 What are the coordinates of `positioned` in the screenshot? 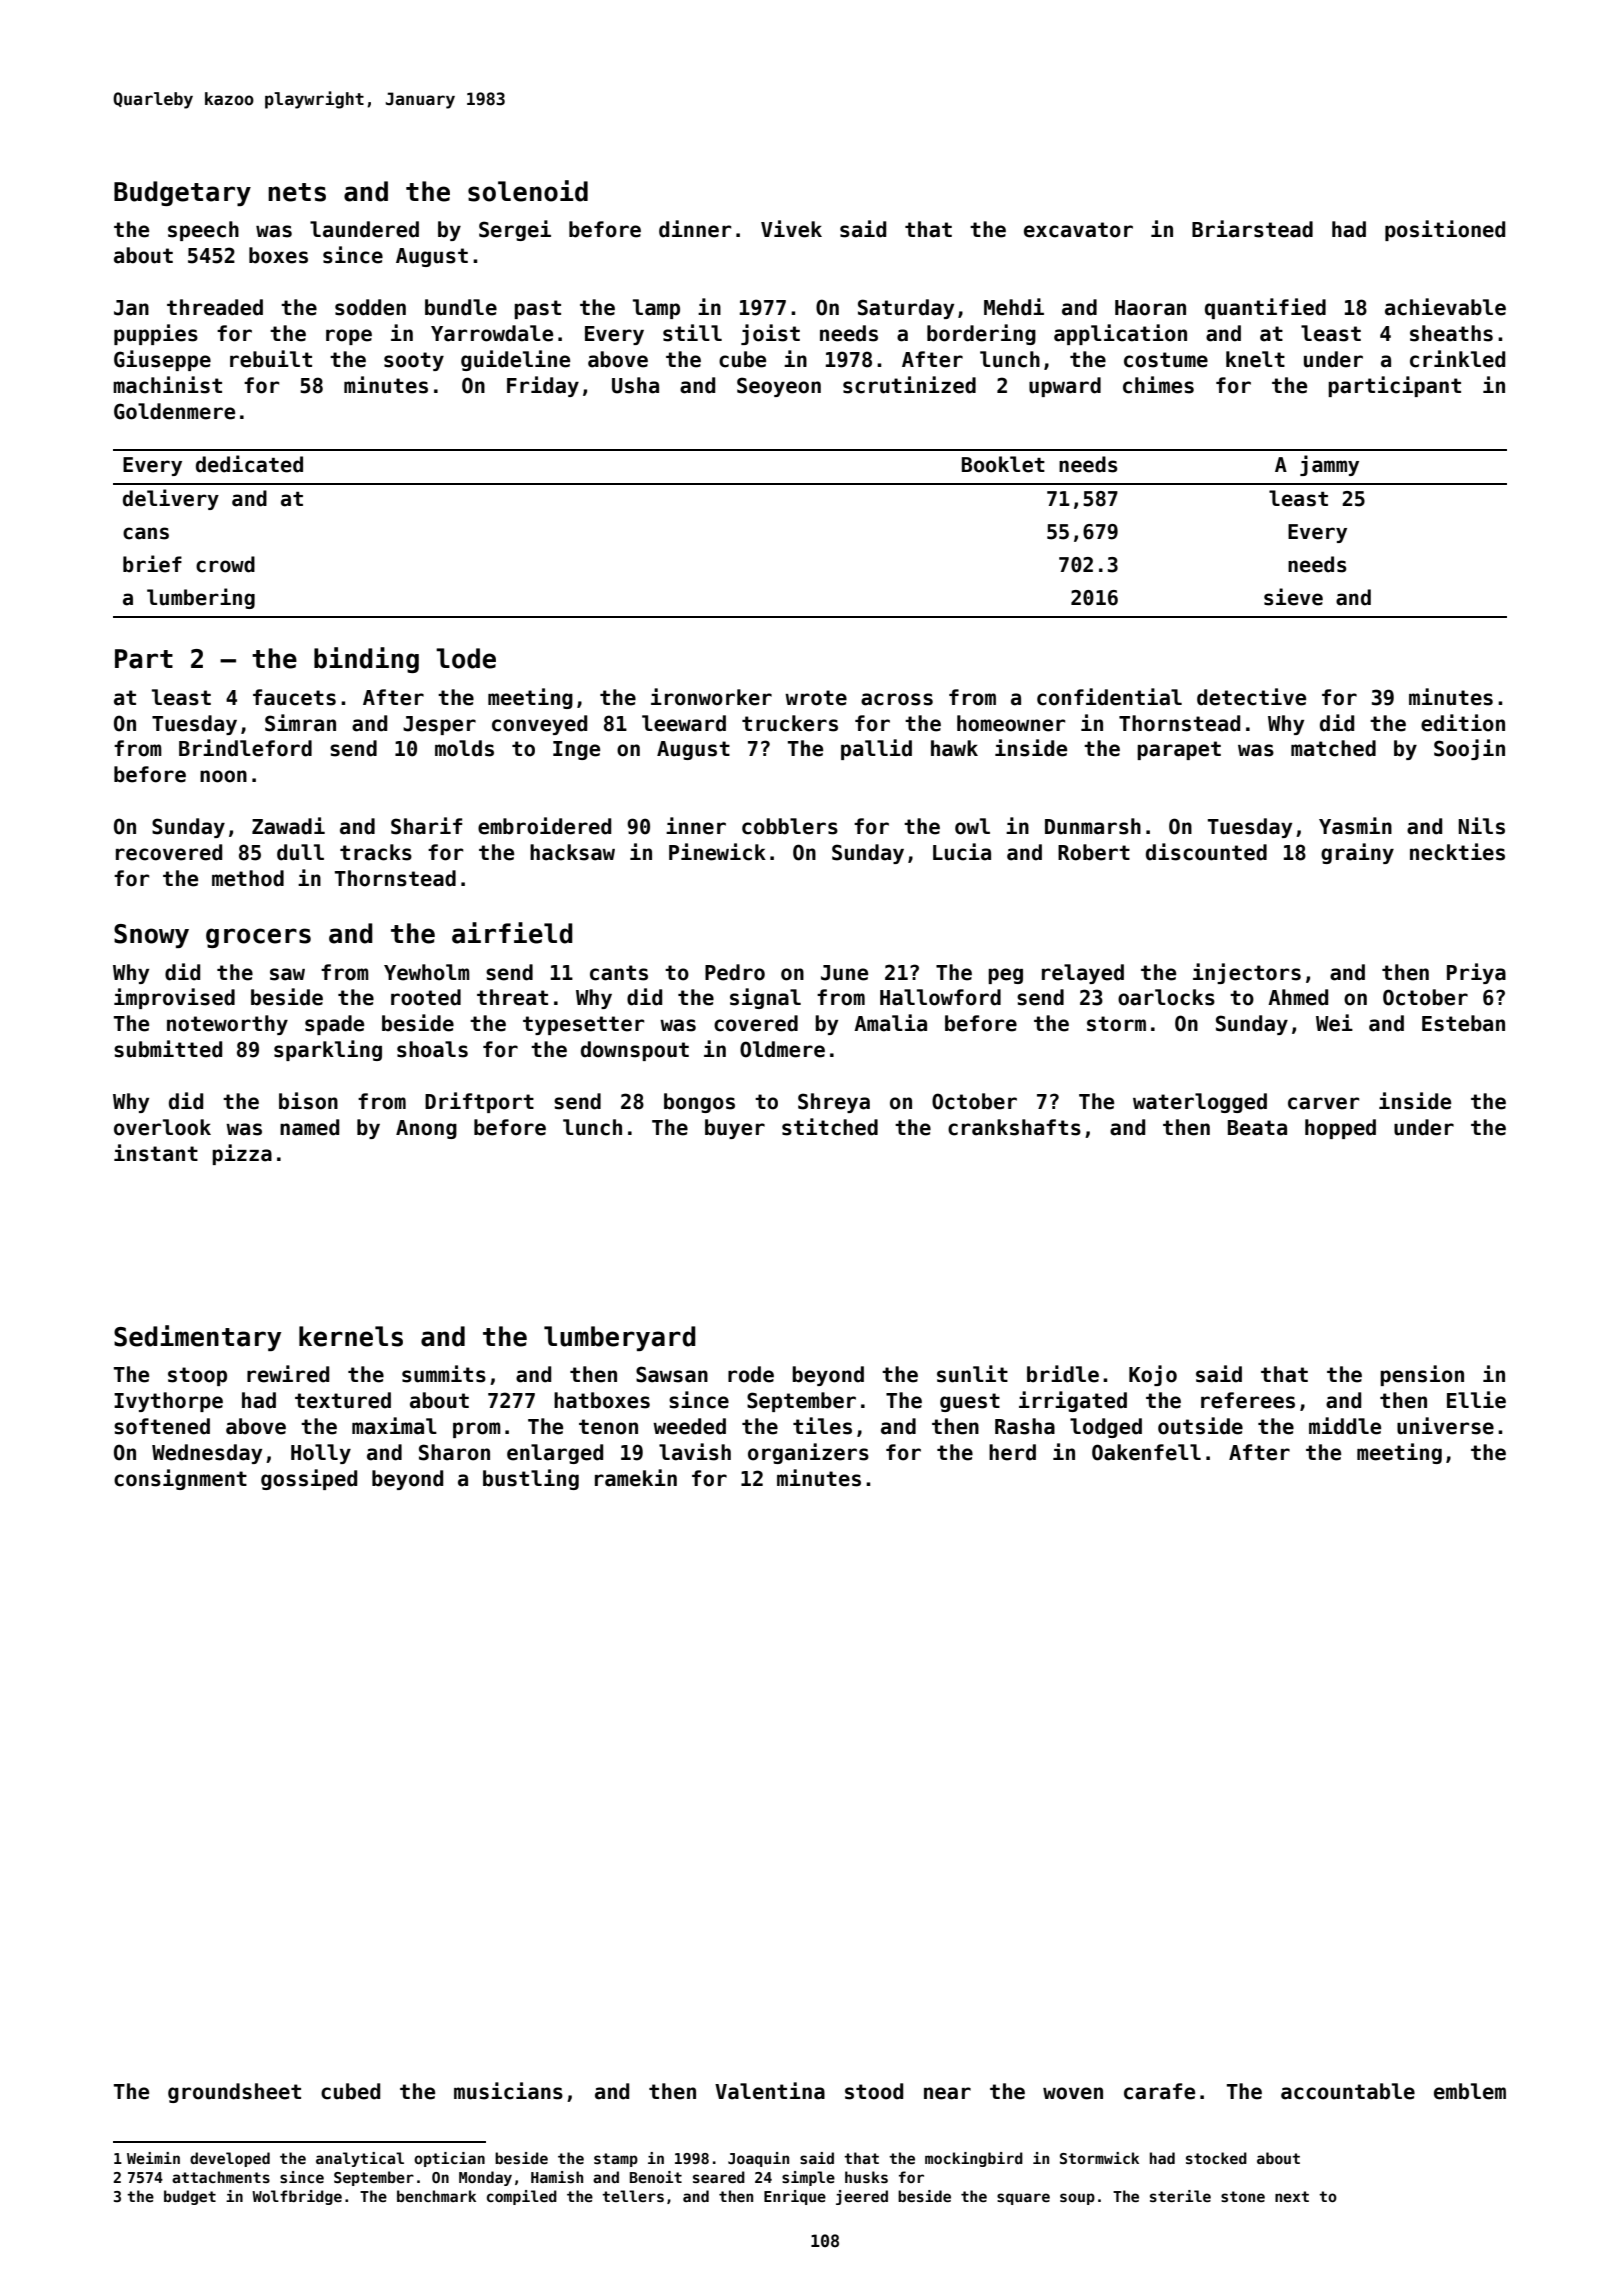 It's located at (1445, 230).
